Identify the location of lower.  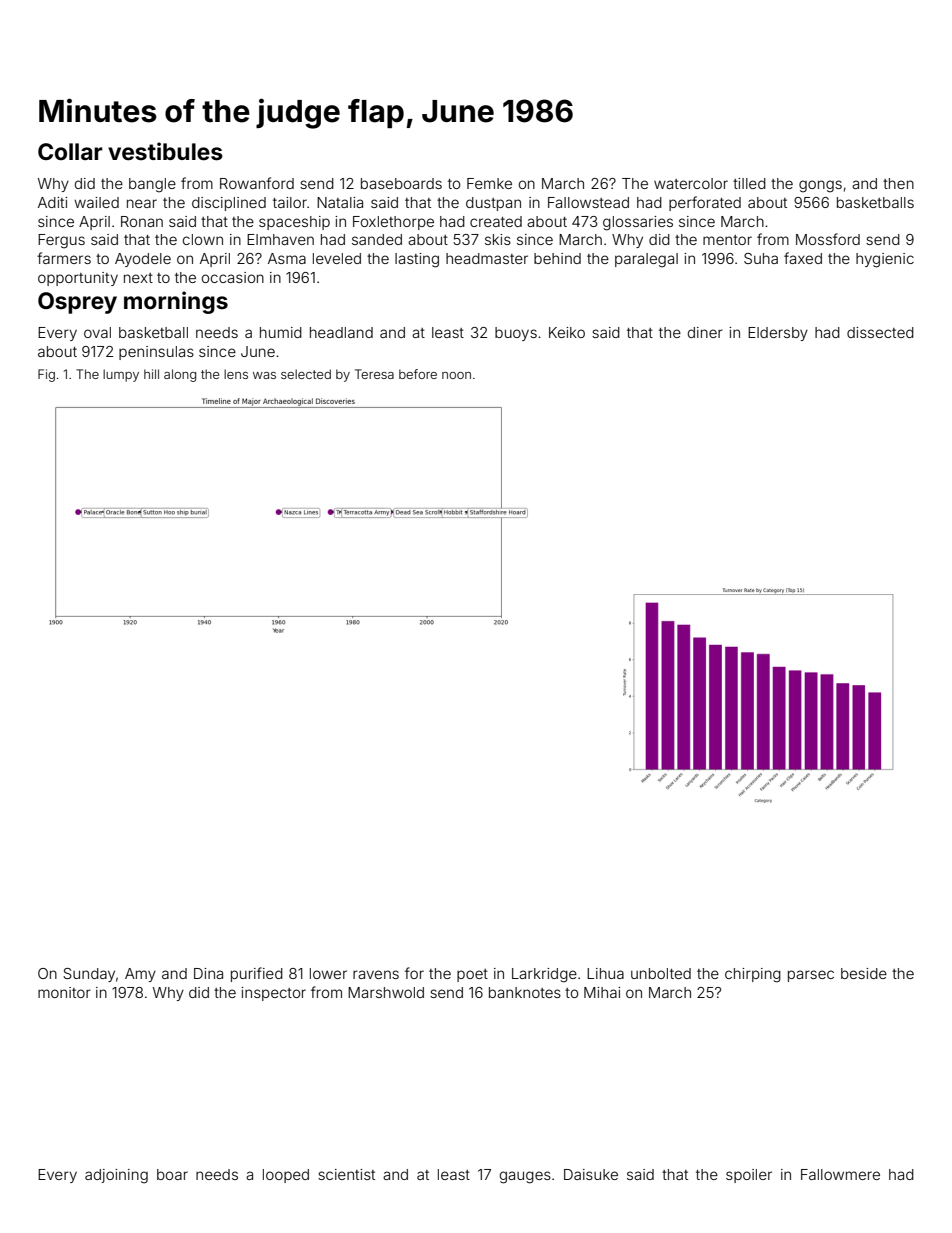
(328, 973).
